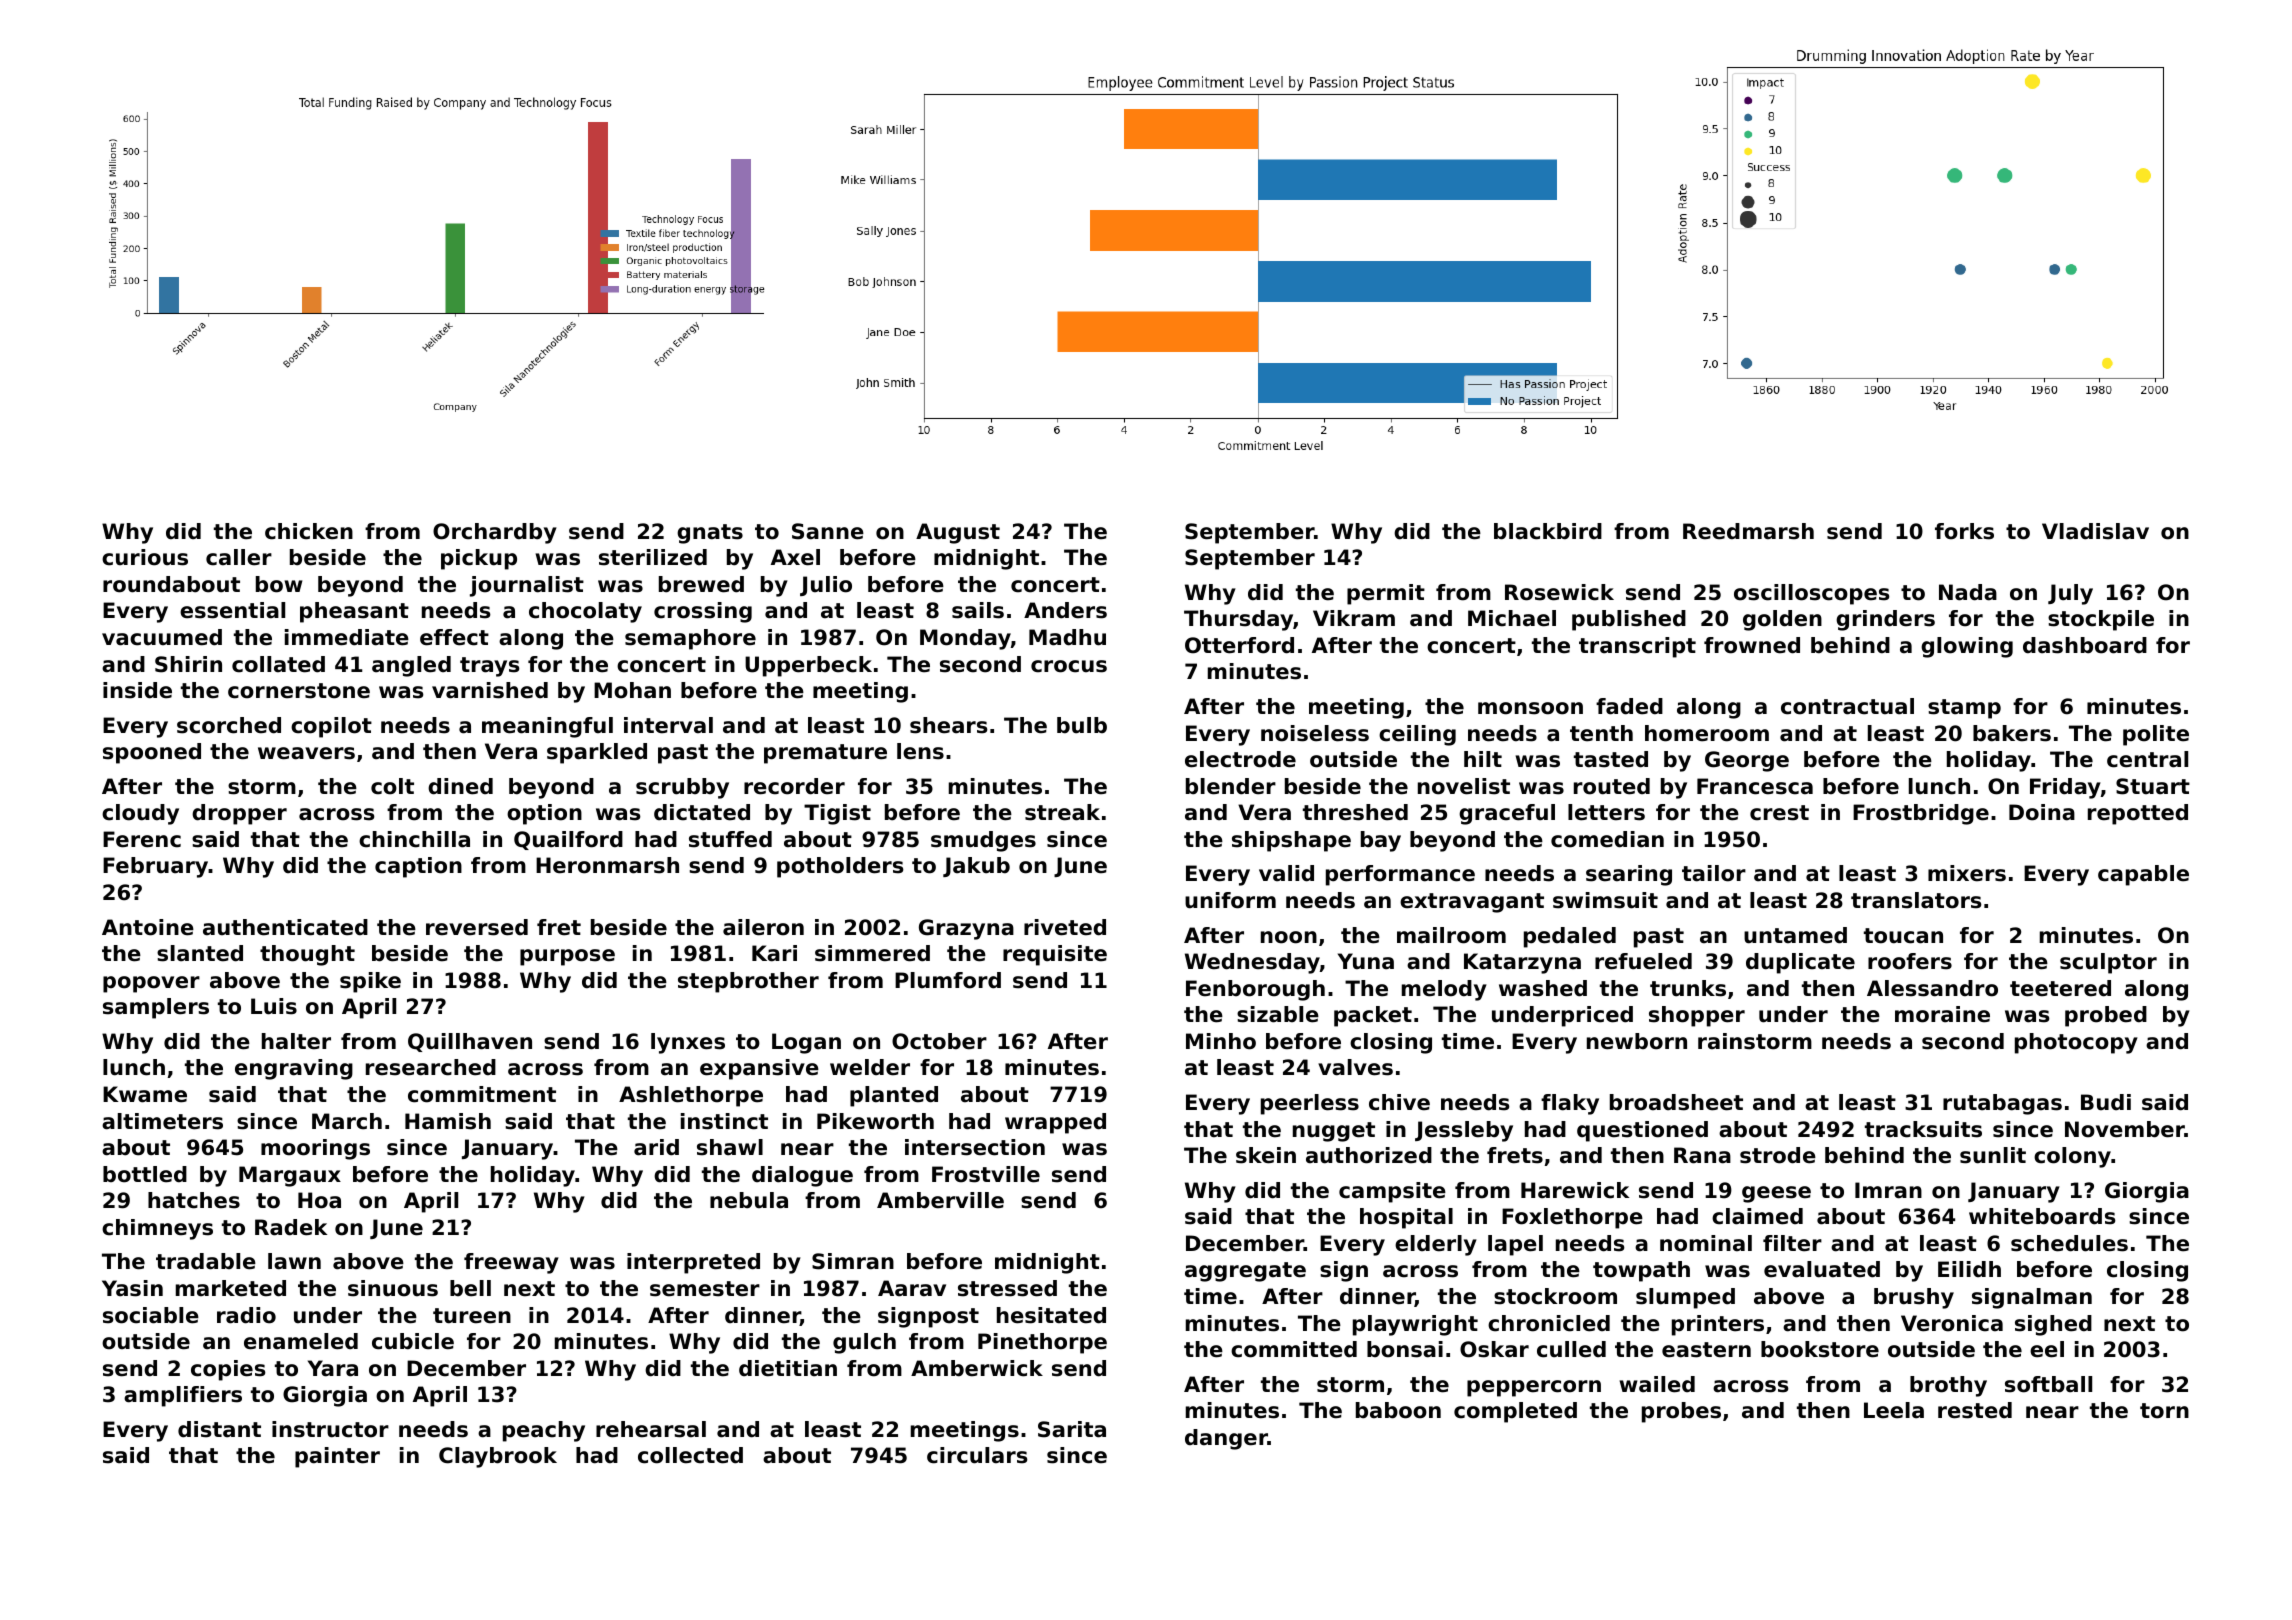 The height and width of the document is (1620, 2292). Describe the element at coordinates (498, 1457) in the document. I see `Claybrook` at that location.
